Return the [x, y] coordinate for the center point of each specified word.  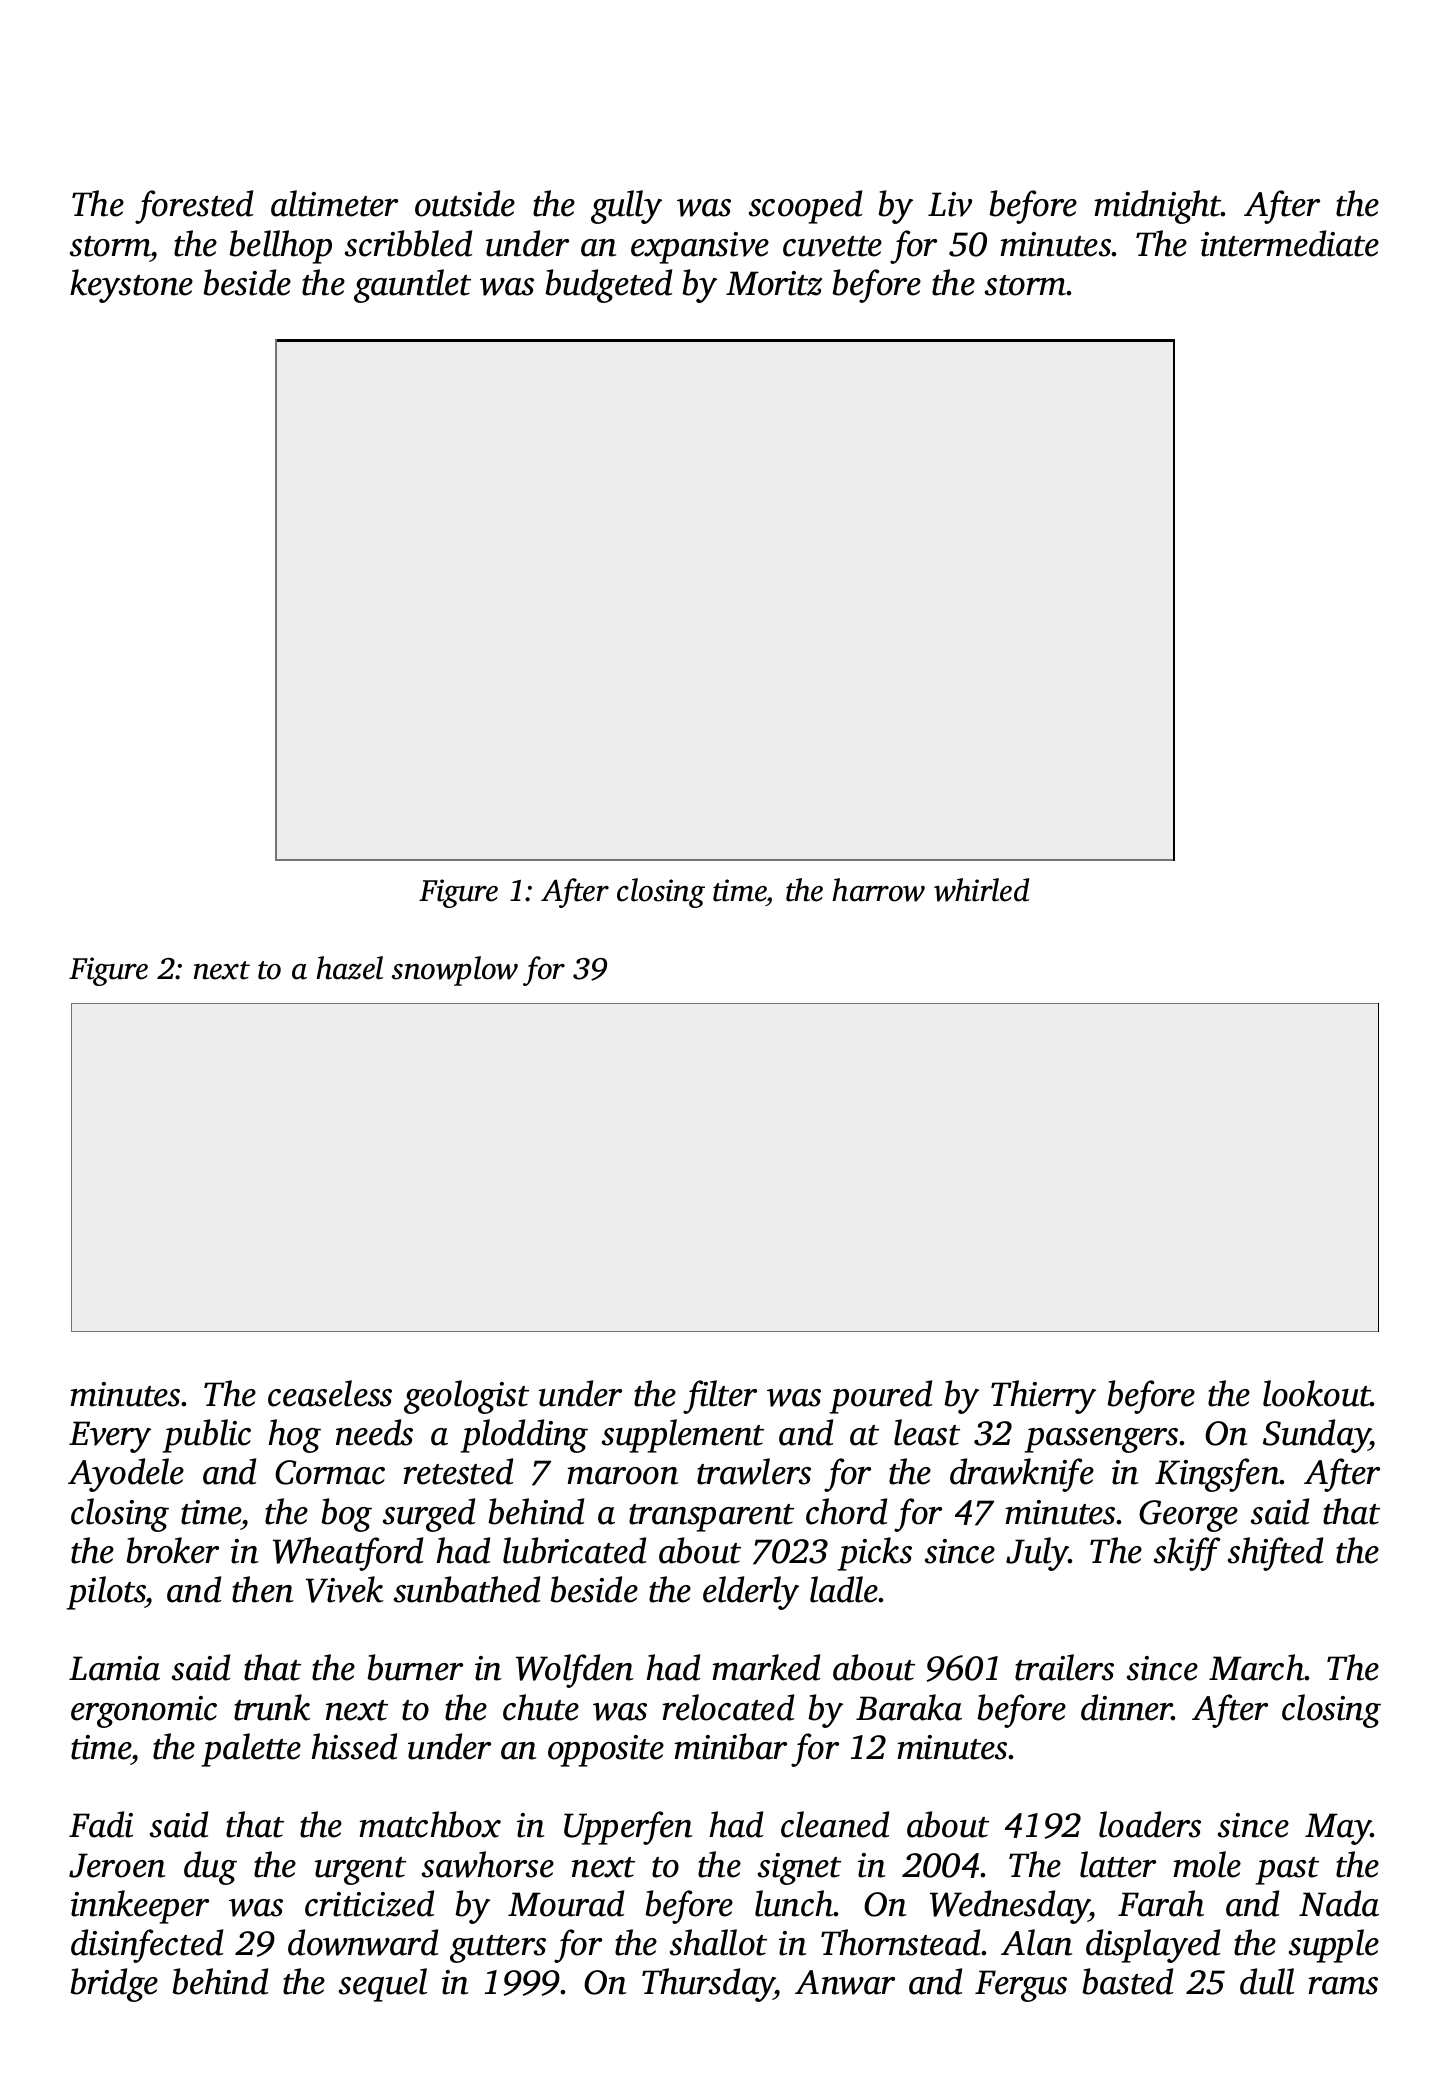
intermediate [1290, 243]
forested [194, 207]
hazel [349, 968]
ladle [844, 1589]
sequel [383, 1985]
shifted [1275, 1554]
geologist [466, 1397]
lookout [1317, 1393]
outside [465, 203]
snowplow [455, 971]
